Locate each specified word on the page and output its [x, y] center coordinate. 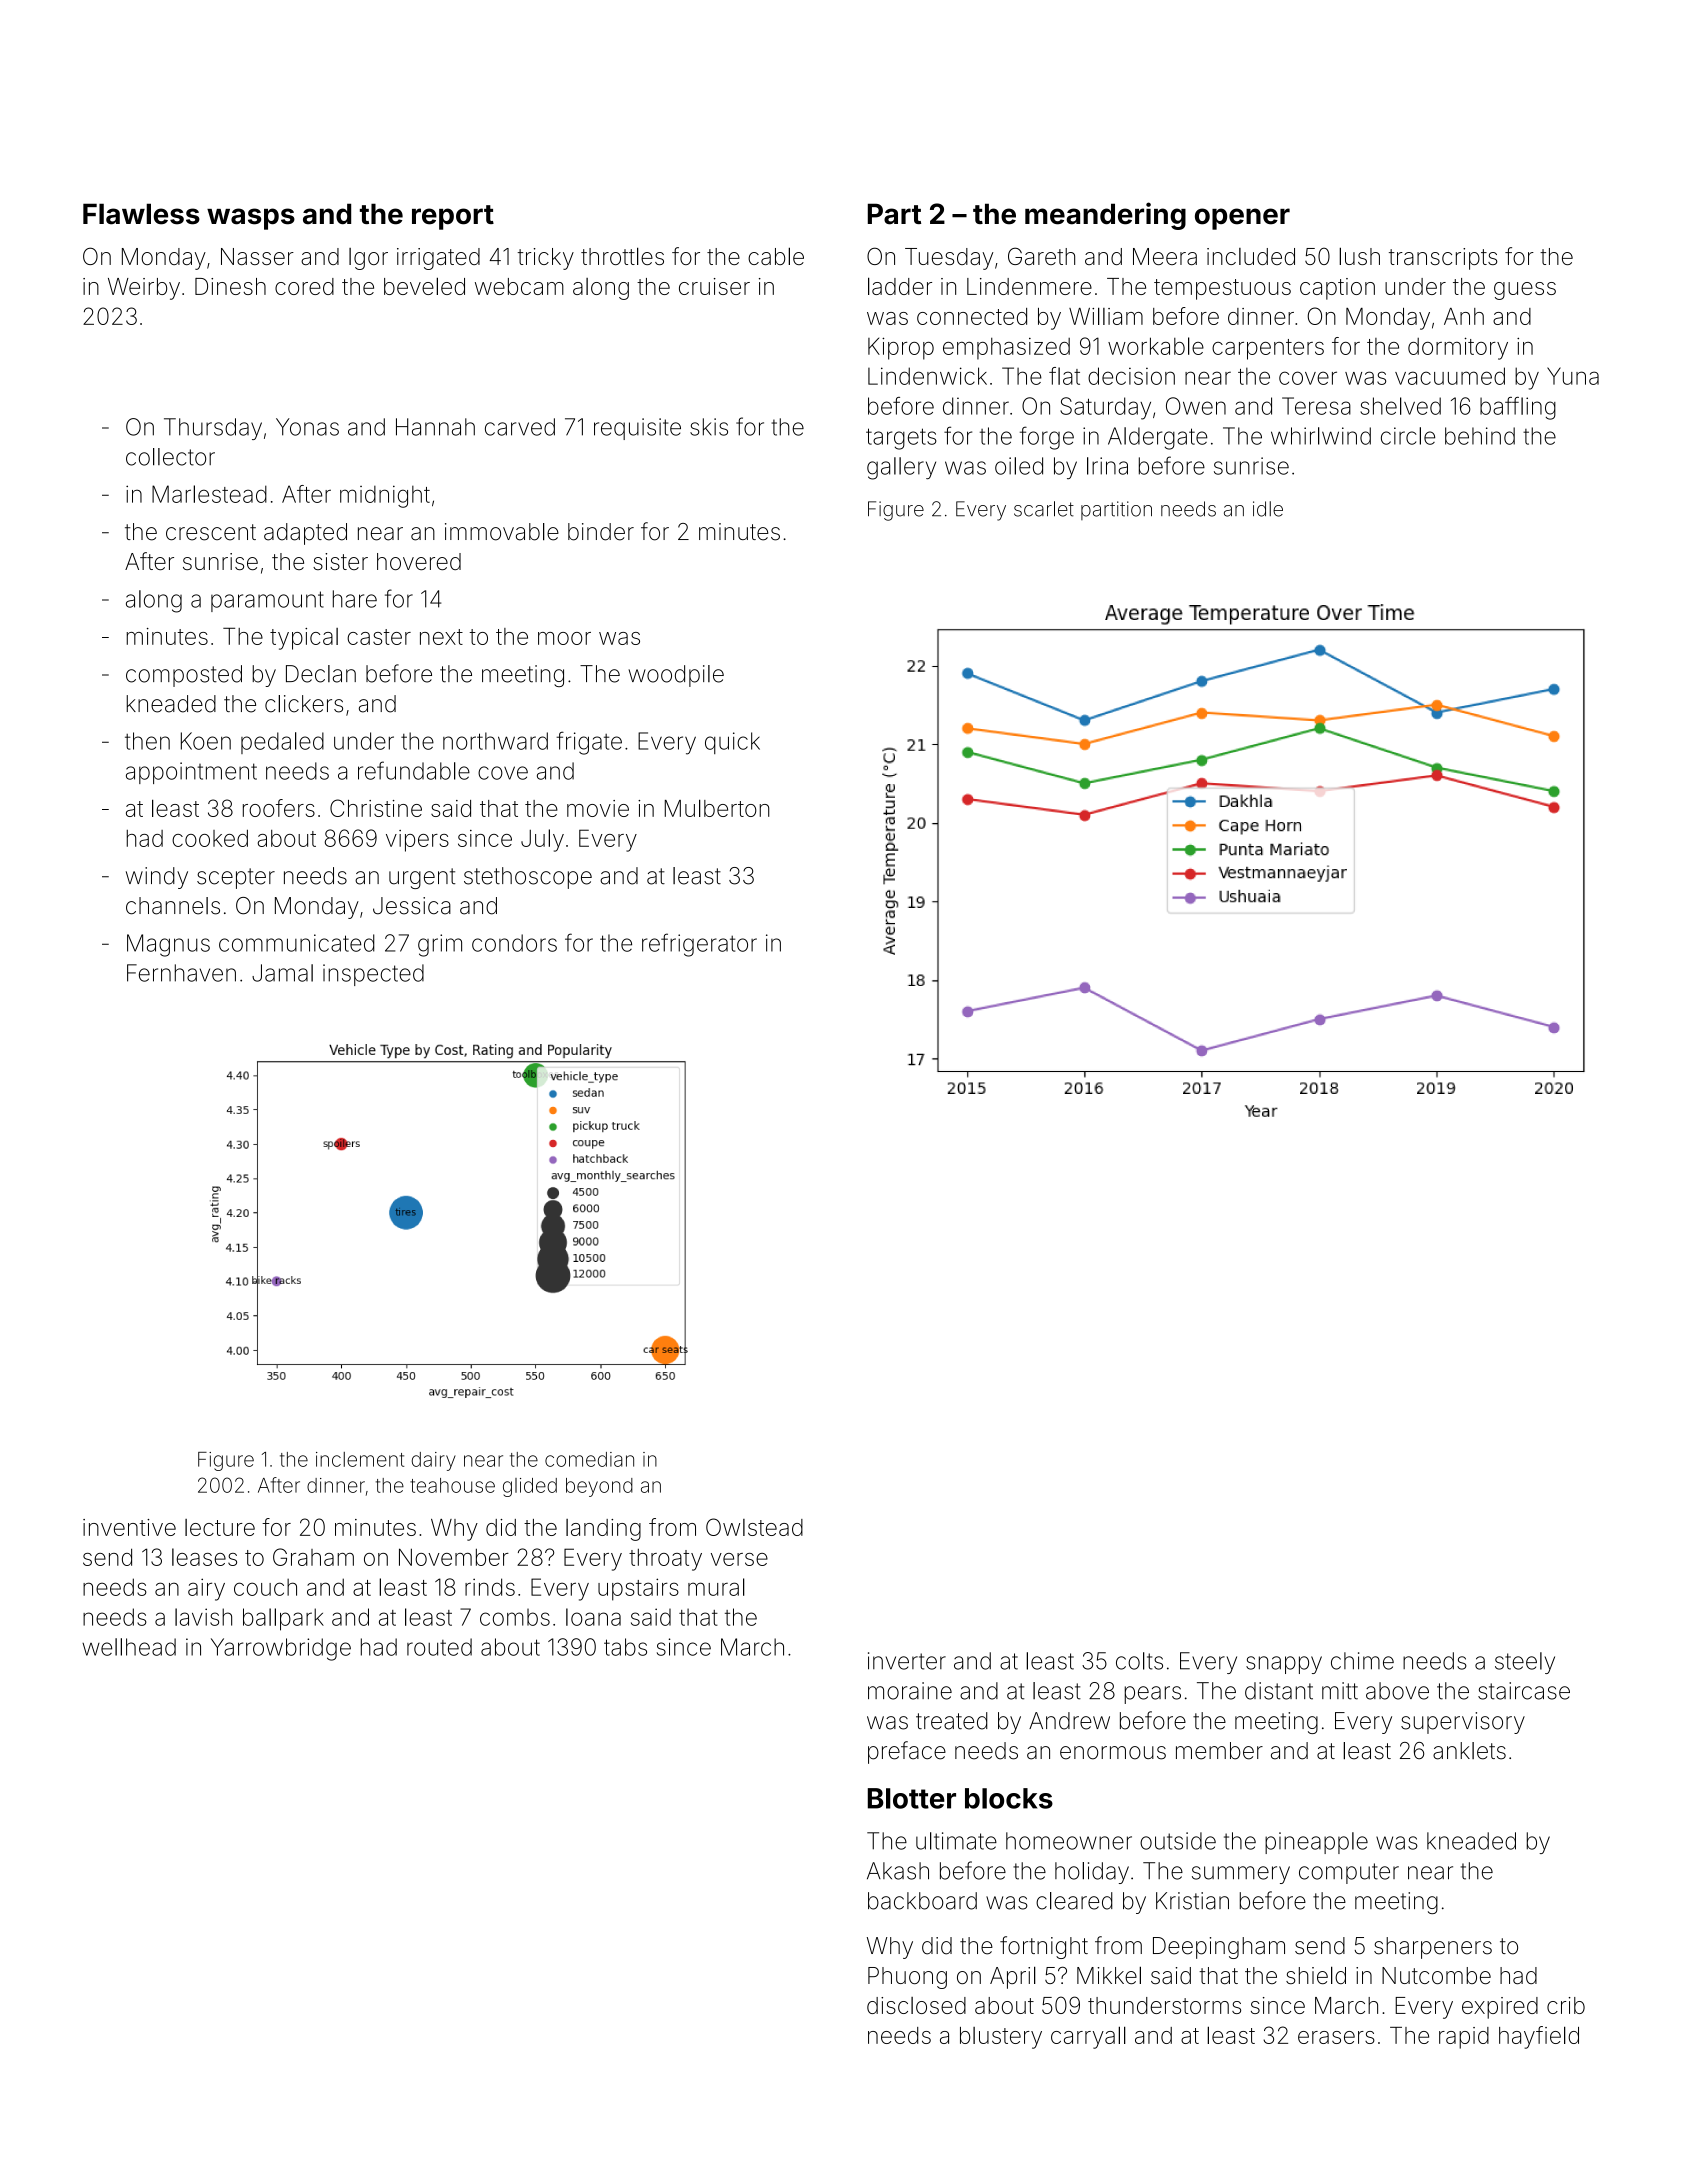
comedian [589, 1459]
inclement [360, 1459]
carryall [1088, 2037]
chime [1362, 1661]
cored [304, 286]
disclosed [916, 2005]
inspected [373, 975]
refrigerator [699, 945]
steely [1525, 1663]
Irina [1107, 466]
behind [1480, 436]
